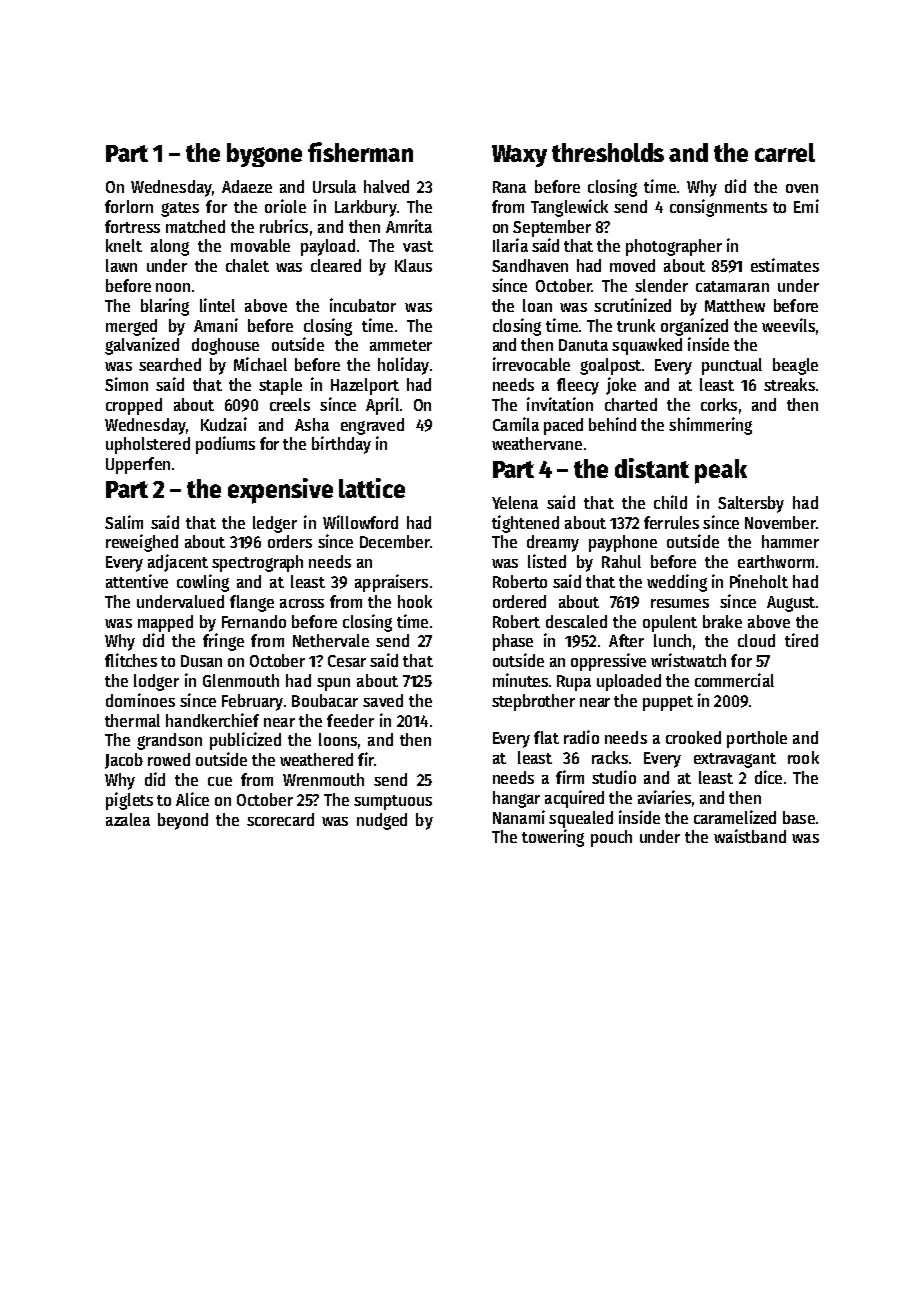  What do you see at coordinates (608, 152) in the screenshot?
I see `thresholds` at bounding box center [608, 152].
